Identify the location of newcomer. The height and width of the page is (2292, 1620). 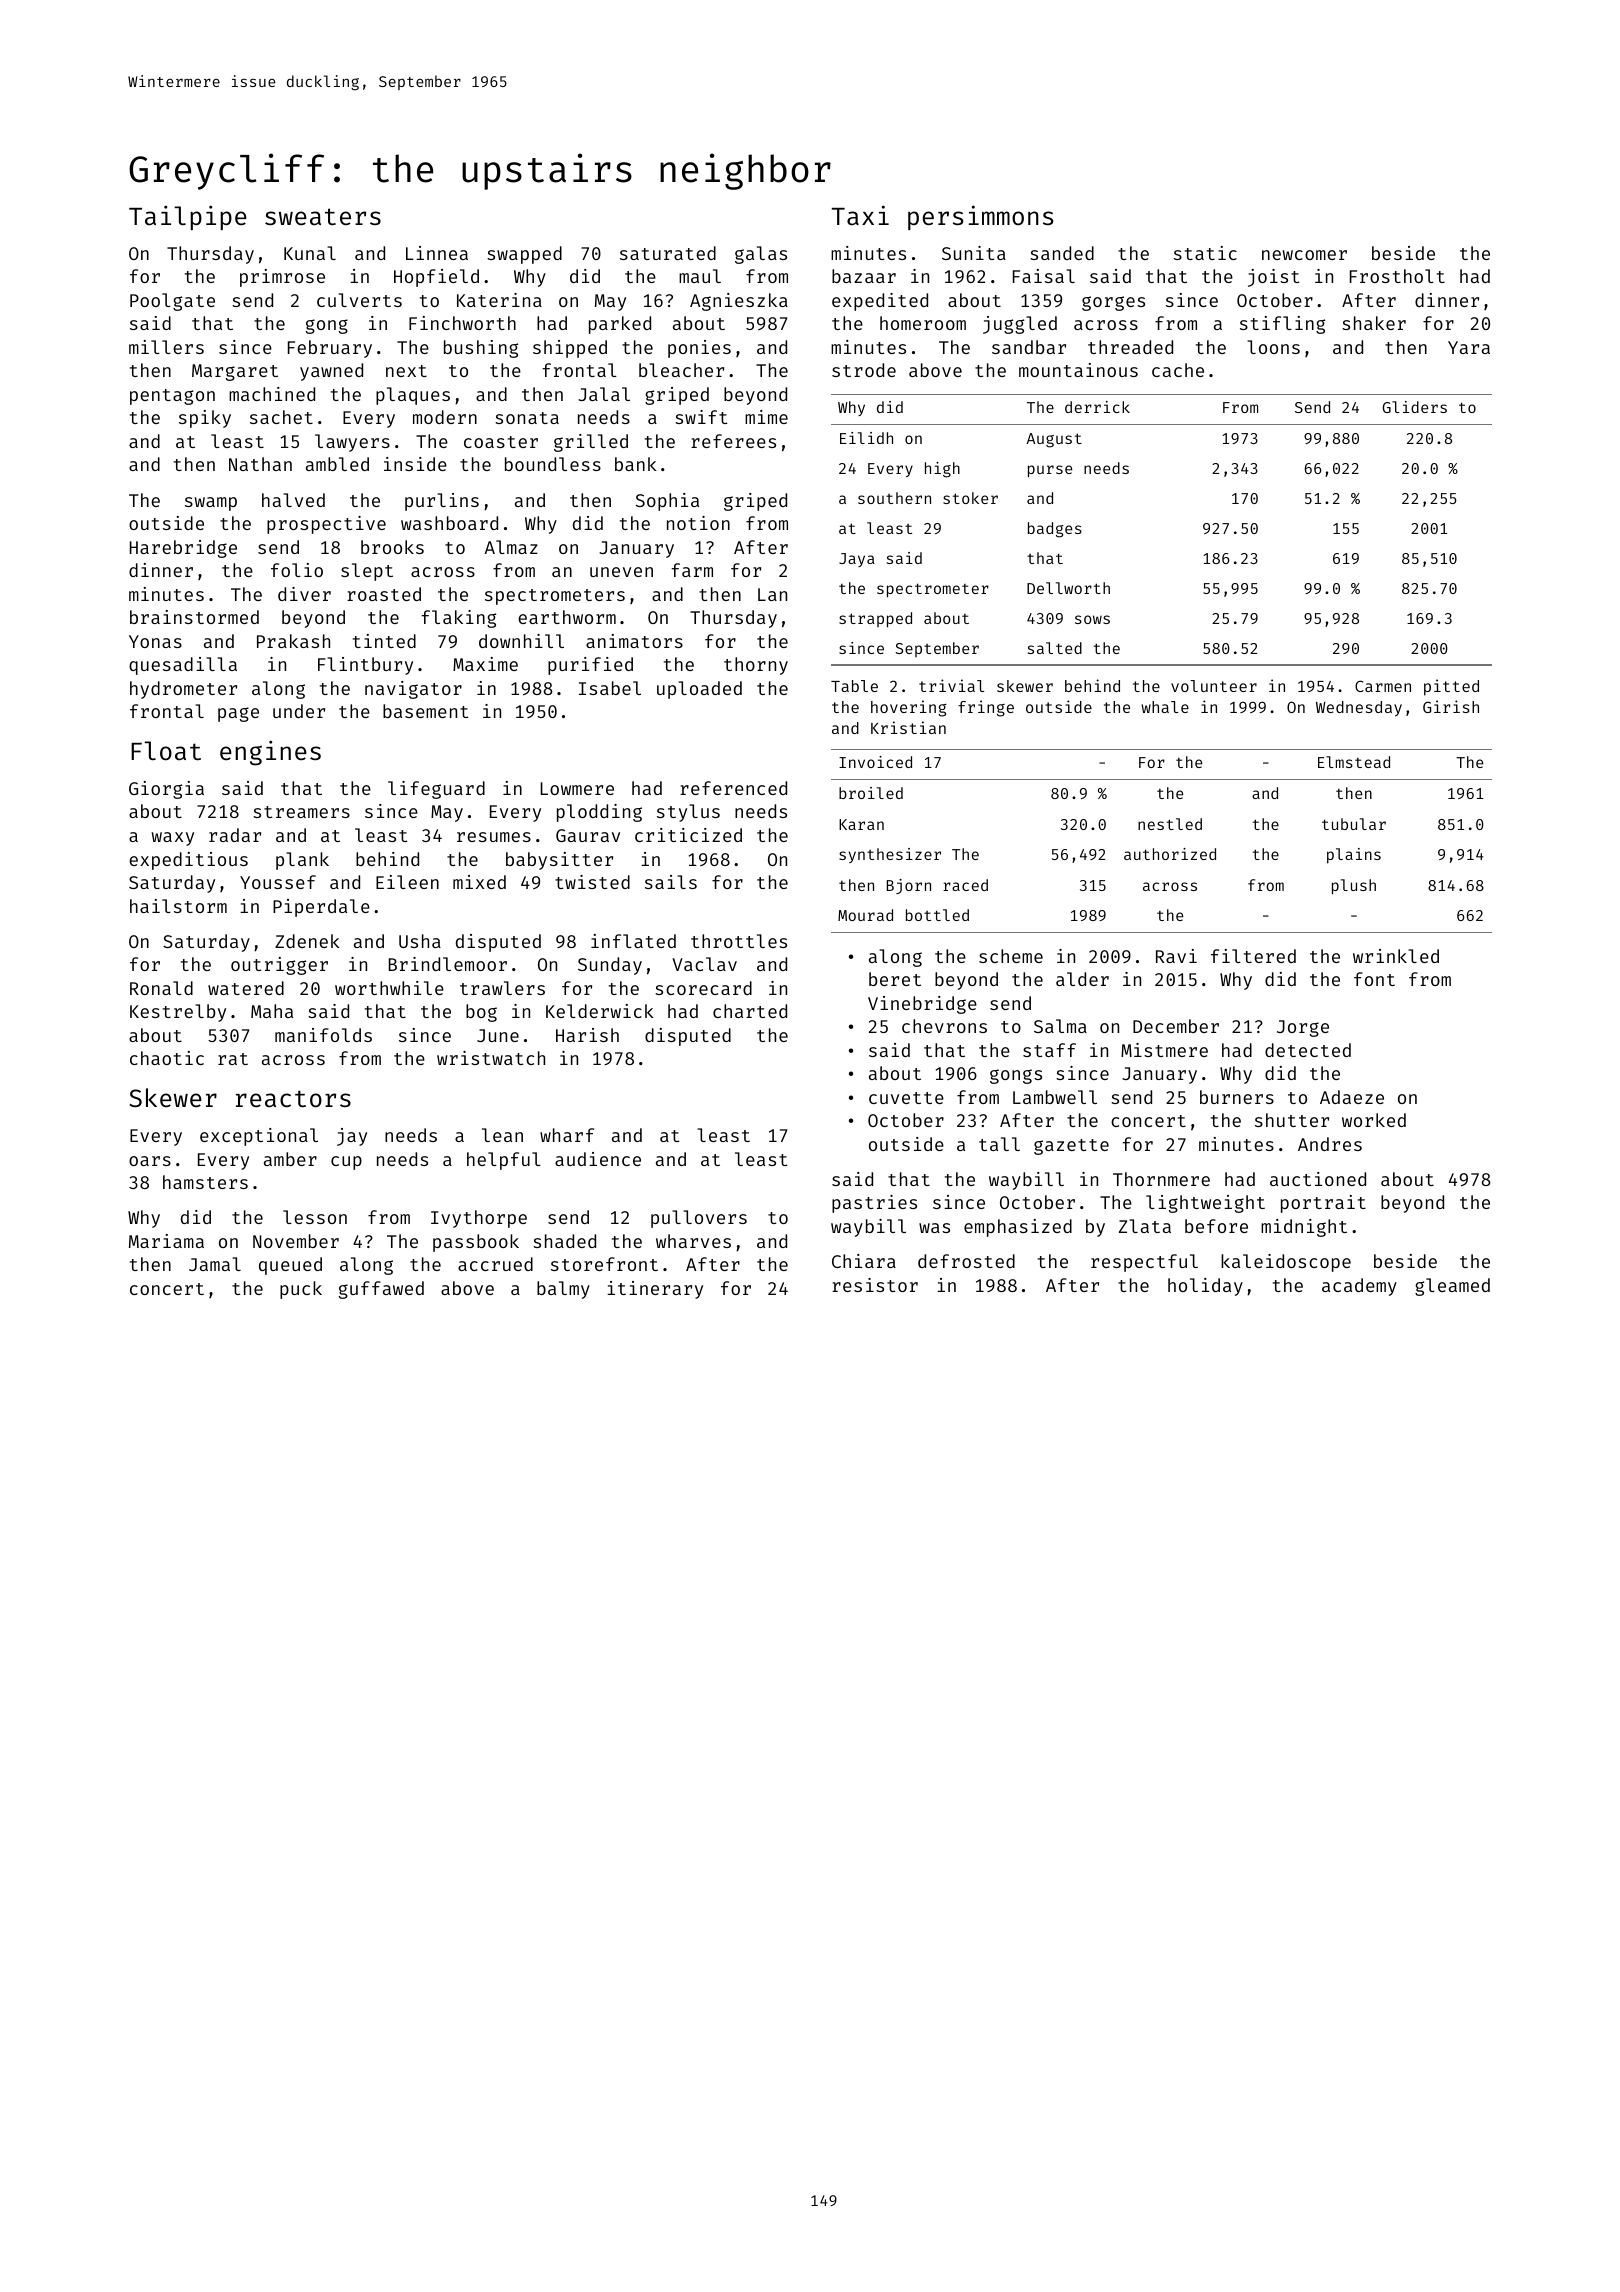
(1304, 255).
